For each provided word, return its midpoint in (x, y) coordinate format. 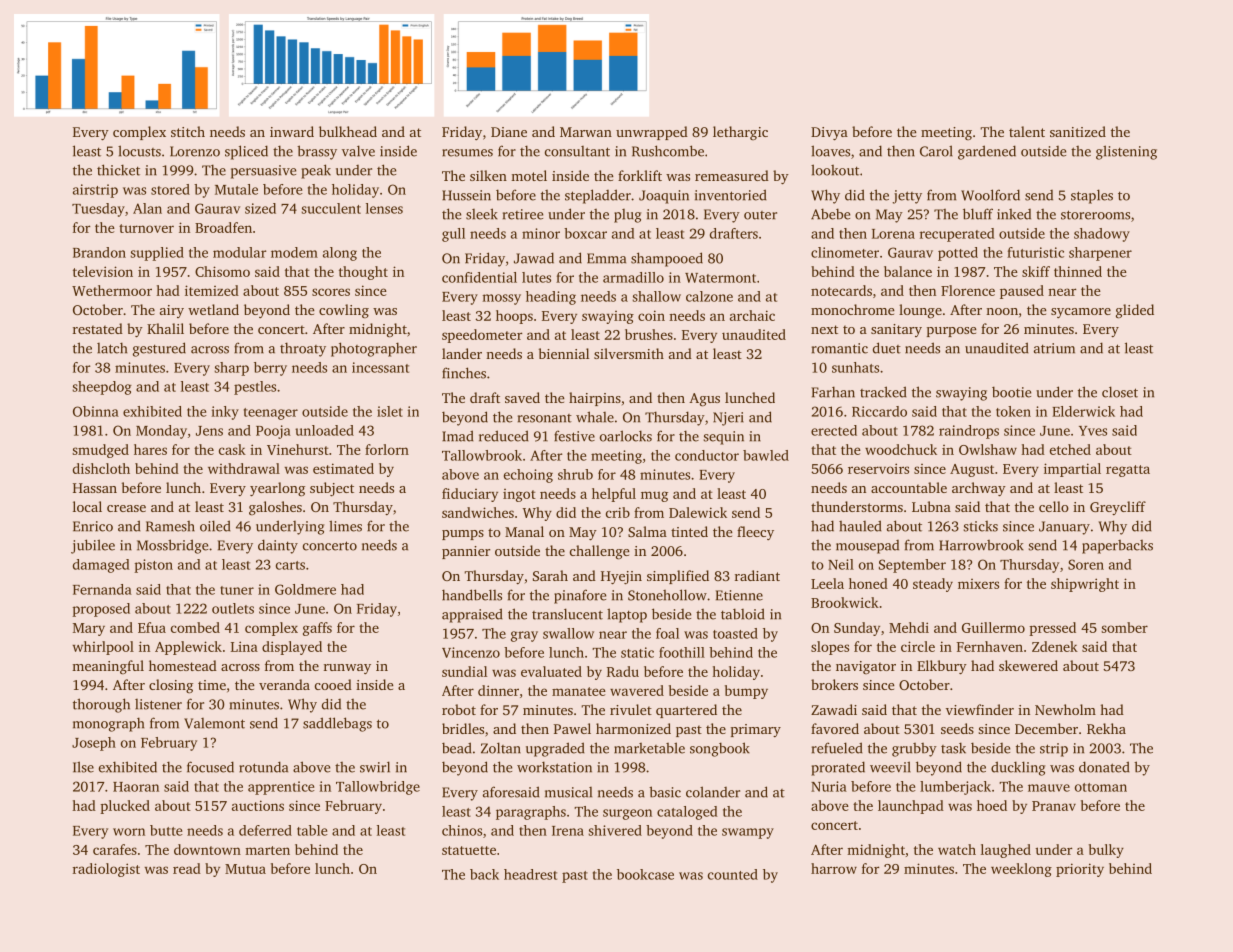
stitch (188, 131)
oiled (215, 526)
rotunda (263, 767)
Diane (509, 132)
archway (979, 489)
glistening (1126, 152)
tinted (689, 531)
